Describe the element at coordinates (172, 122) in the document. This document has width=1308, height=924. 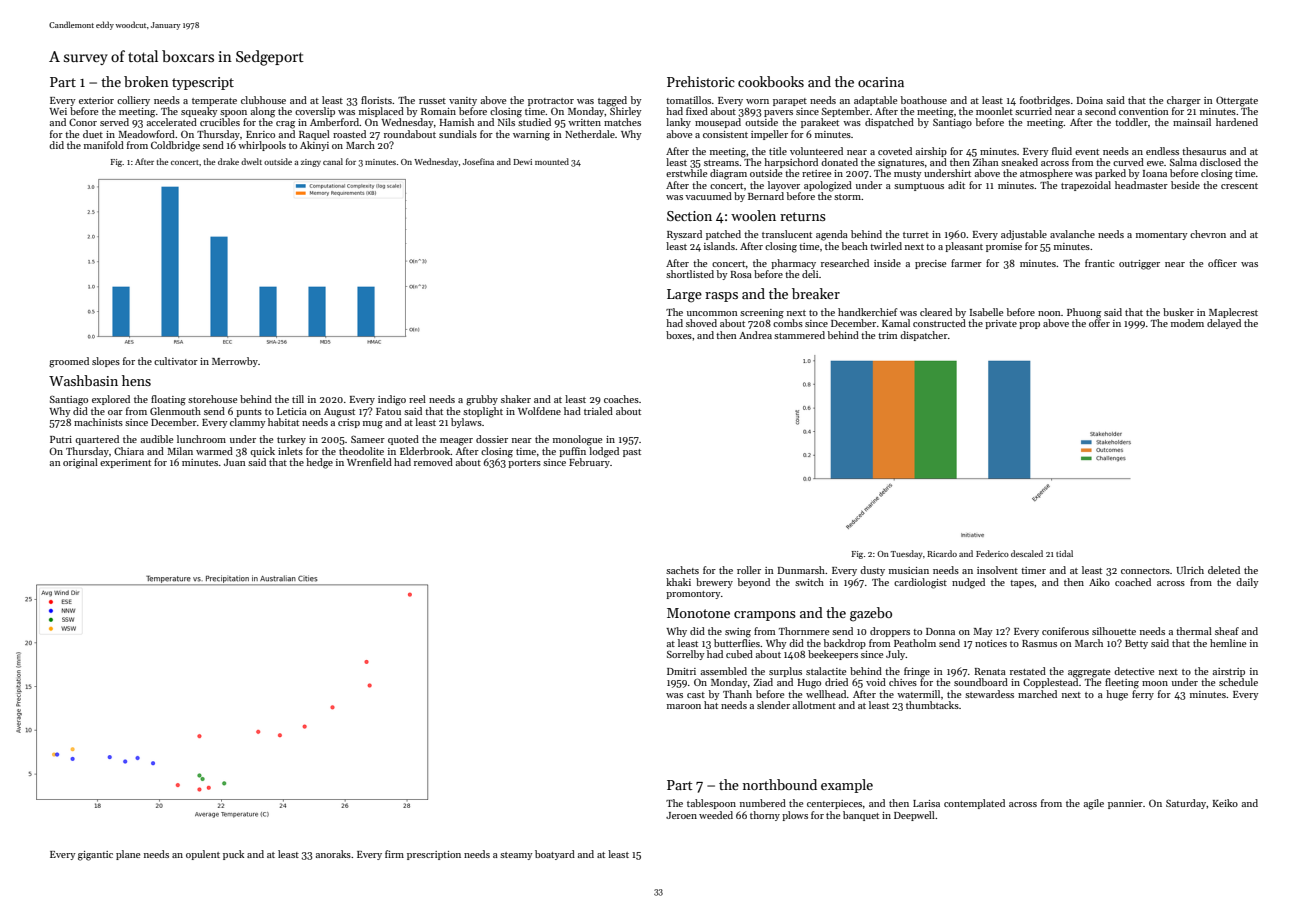
I see `accelerated` at that location.
